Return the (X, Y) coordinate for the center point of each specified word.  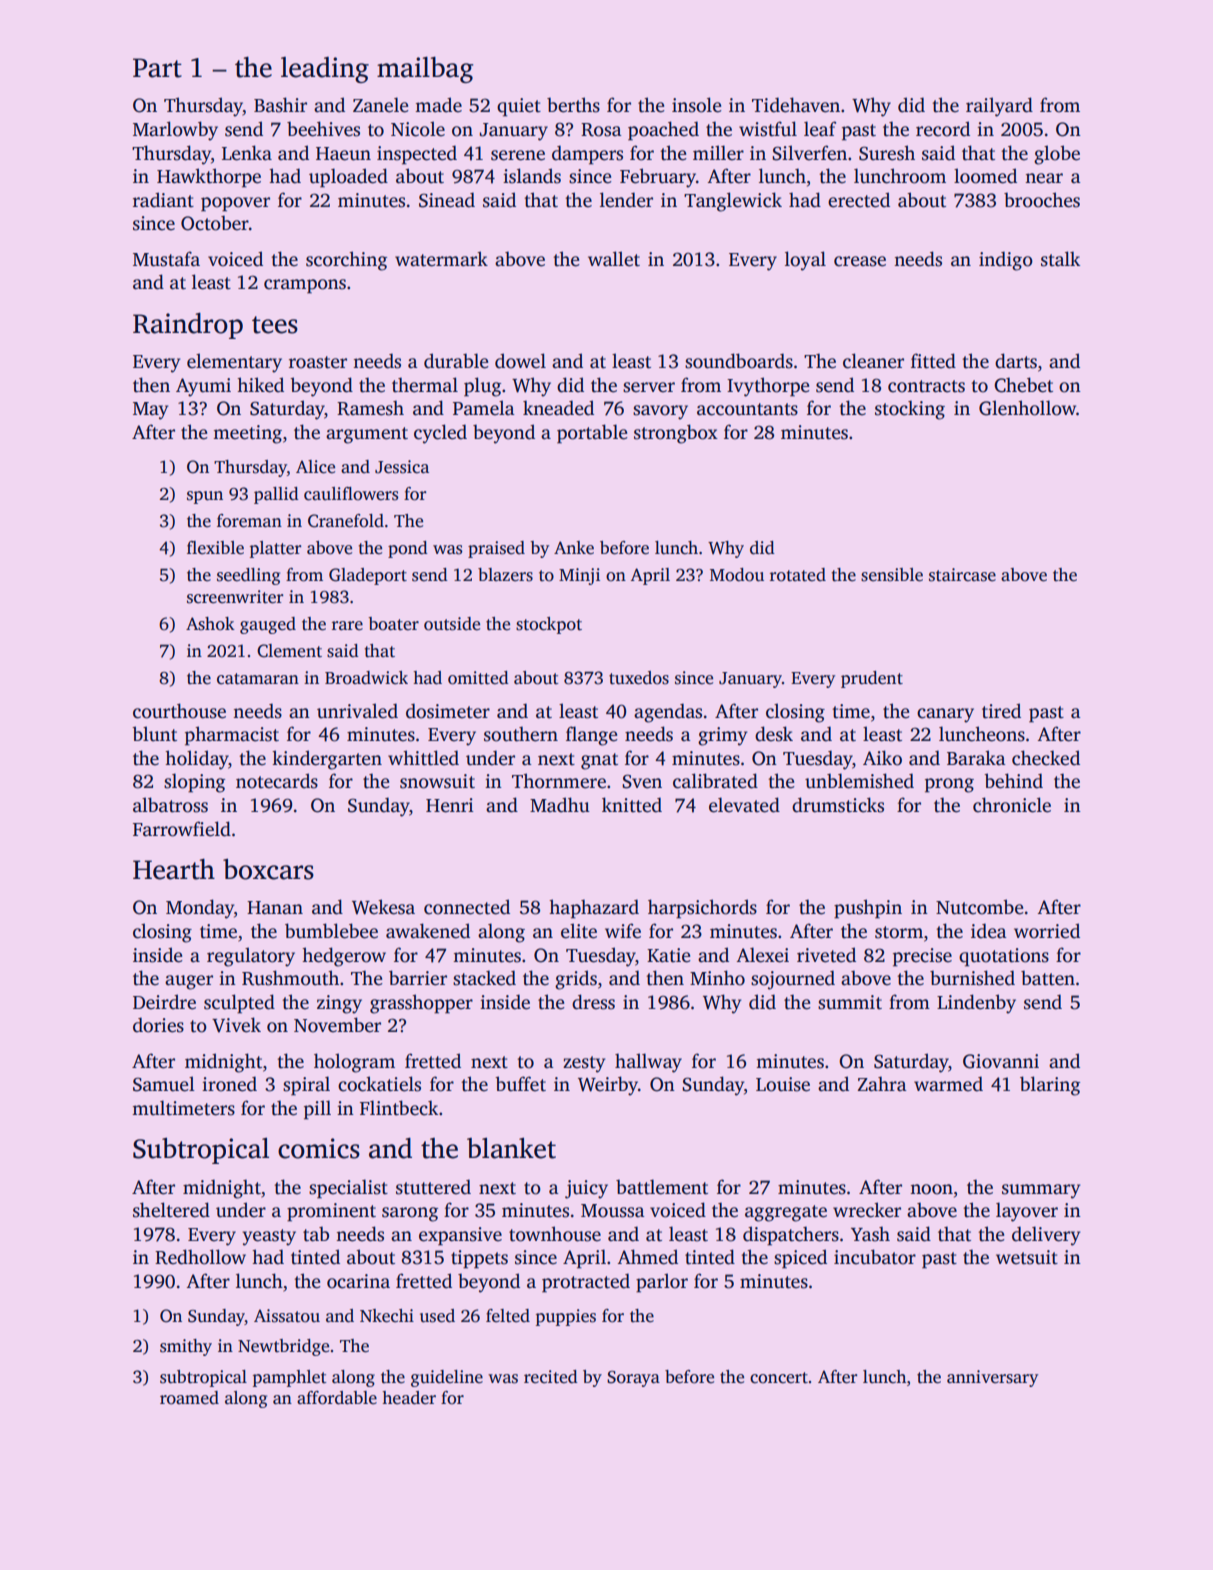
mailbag (425, 70)
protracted (586, 1283)
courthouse (179, 711)
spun (205, 497)
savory (660, 412)
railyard (999, 107)
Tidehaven (796, 105)
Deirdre (164, 1002)
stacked (484, 978)
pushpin (868, 909)
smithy (186, 1347)
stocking (910, 410)
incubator (875, 1257)
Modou (737, 575)
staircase (962, 575)
